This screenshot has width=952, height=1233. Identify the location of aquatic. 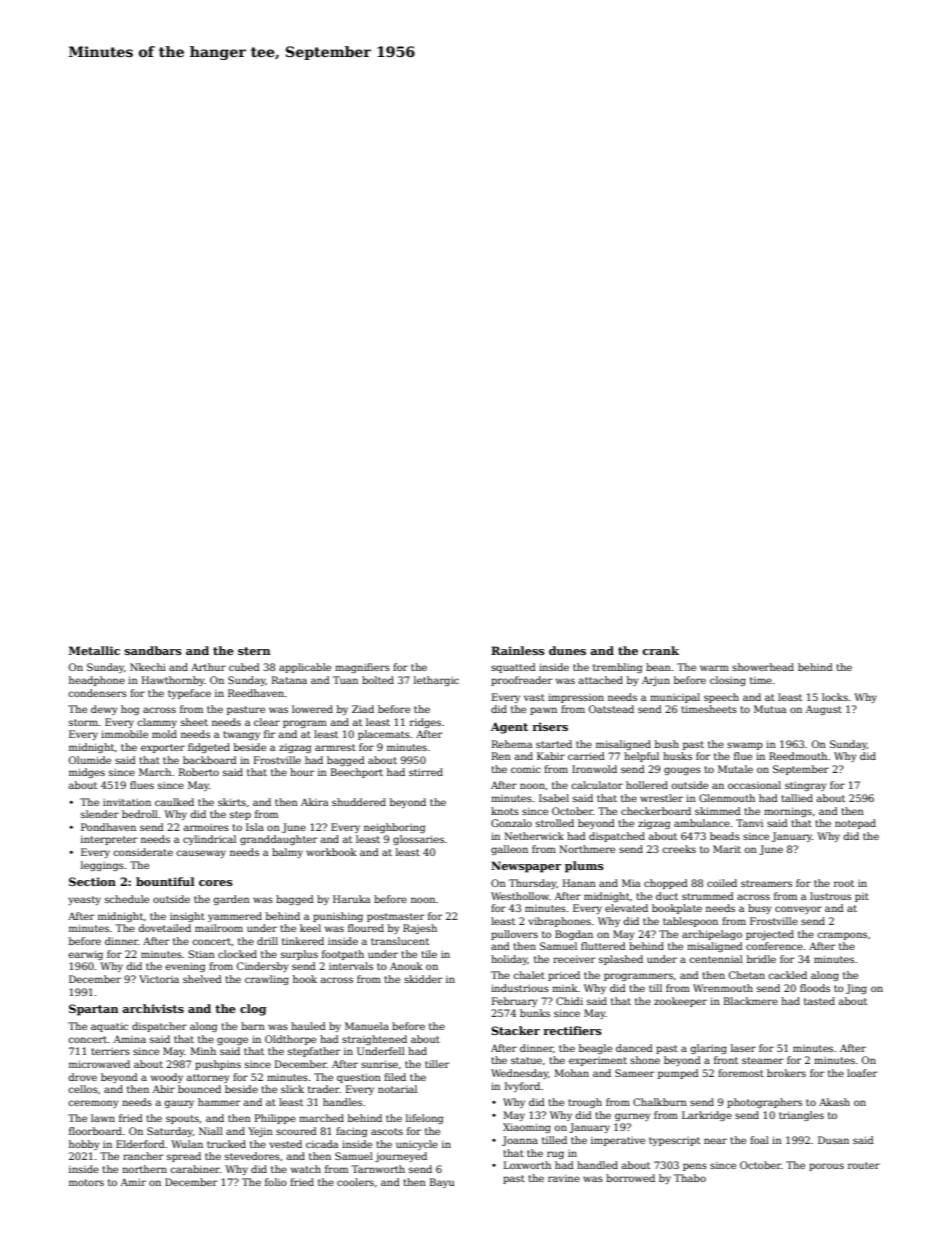
(109, 1027).
